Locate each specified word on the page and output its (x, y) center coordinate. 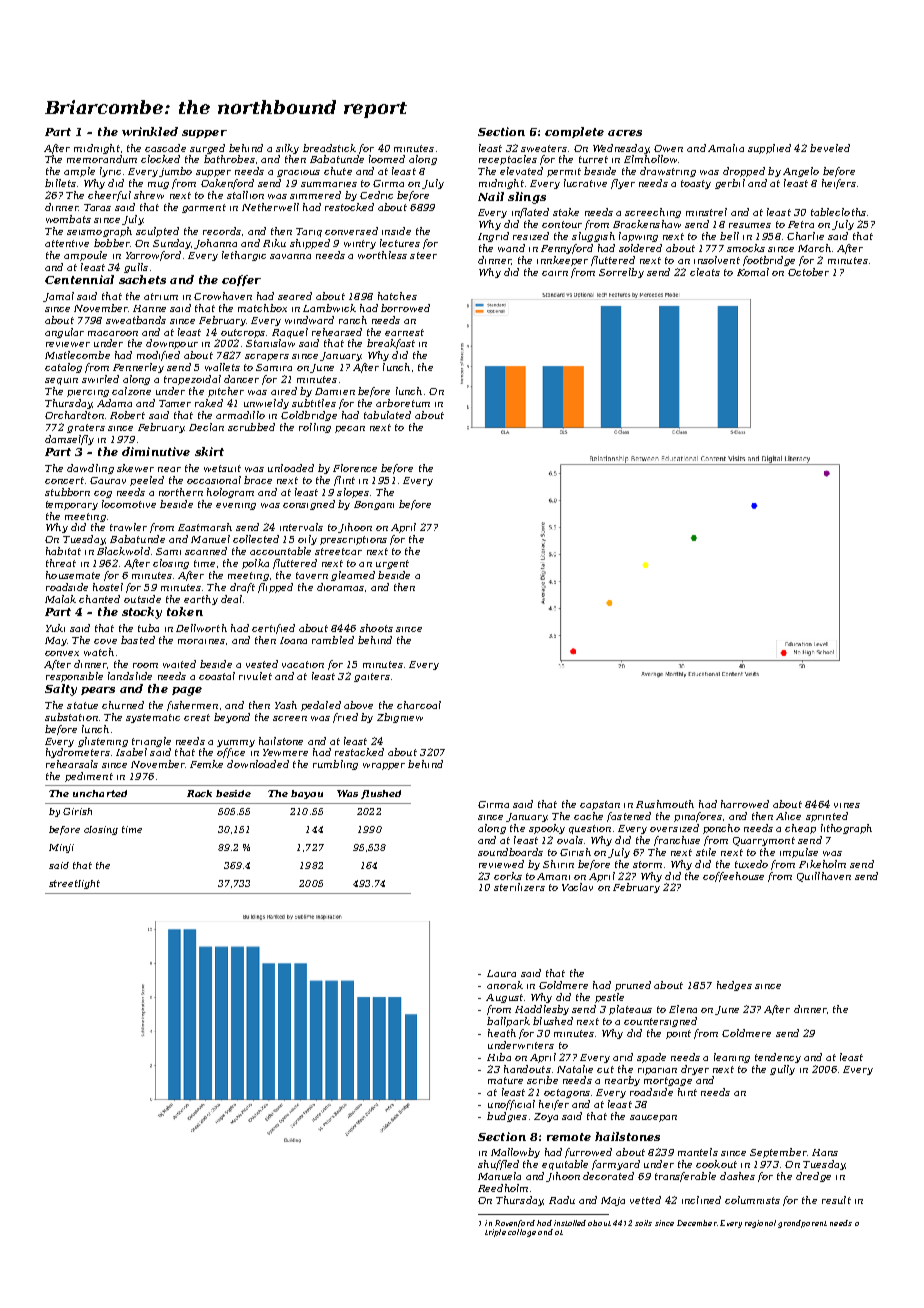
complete (574, 132)
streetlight (74, 884)
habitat (63, 551)
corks (508, 876)
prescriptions (353, 540)
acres (625, 133)
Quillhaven (824, 877)
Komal (753, 272)
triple (495, 1233)
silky (287, 149)
